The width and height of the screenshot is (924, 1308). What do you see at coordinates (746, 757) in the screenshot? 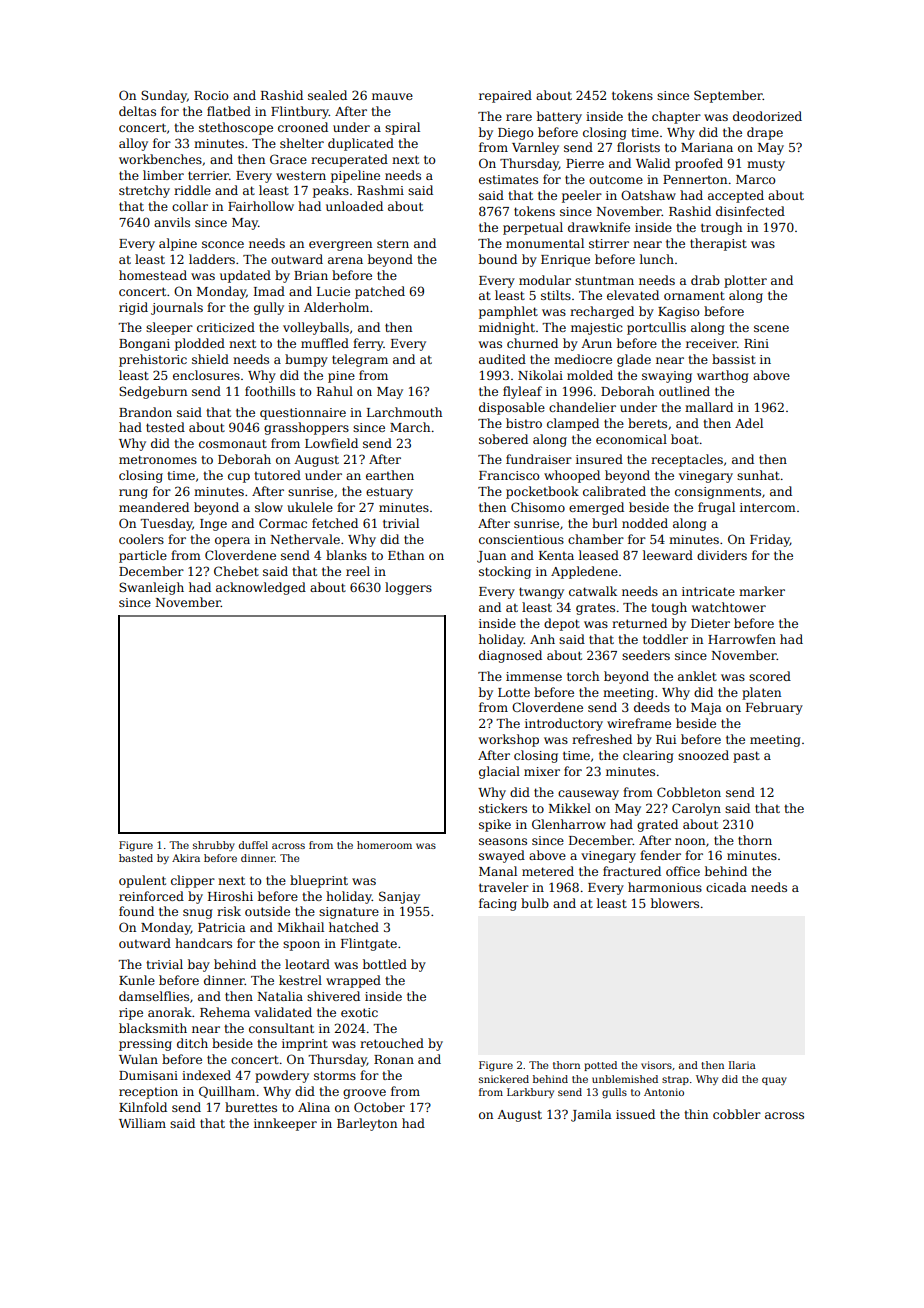
I see `past` at bounding box center [746, 757].
